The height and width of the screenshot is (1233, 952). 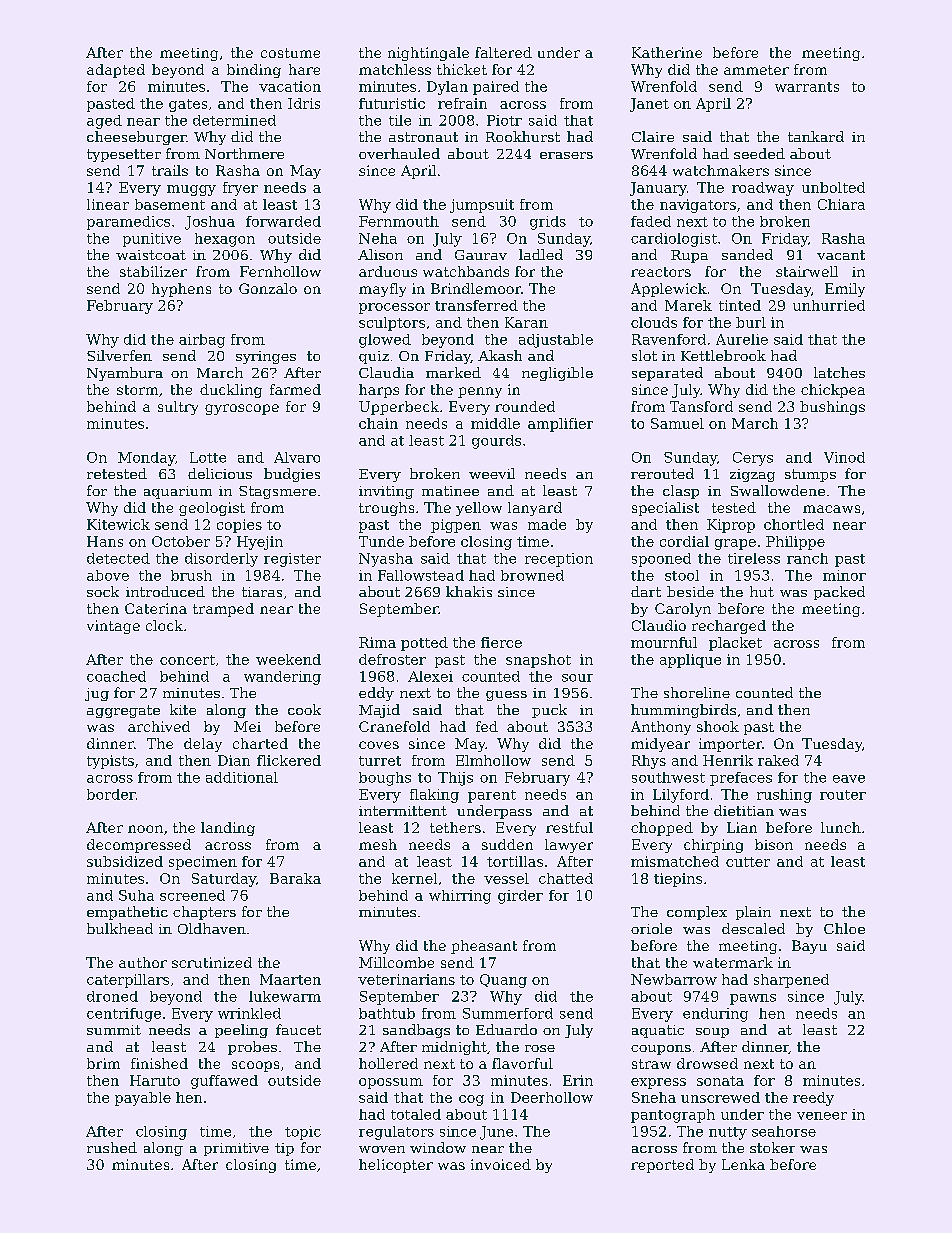 What do you see at coordinates (718, 726) in the screenshot?
I see `shook` at bounding box center [718, 726].
